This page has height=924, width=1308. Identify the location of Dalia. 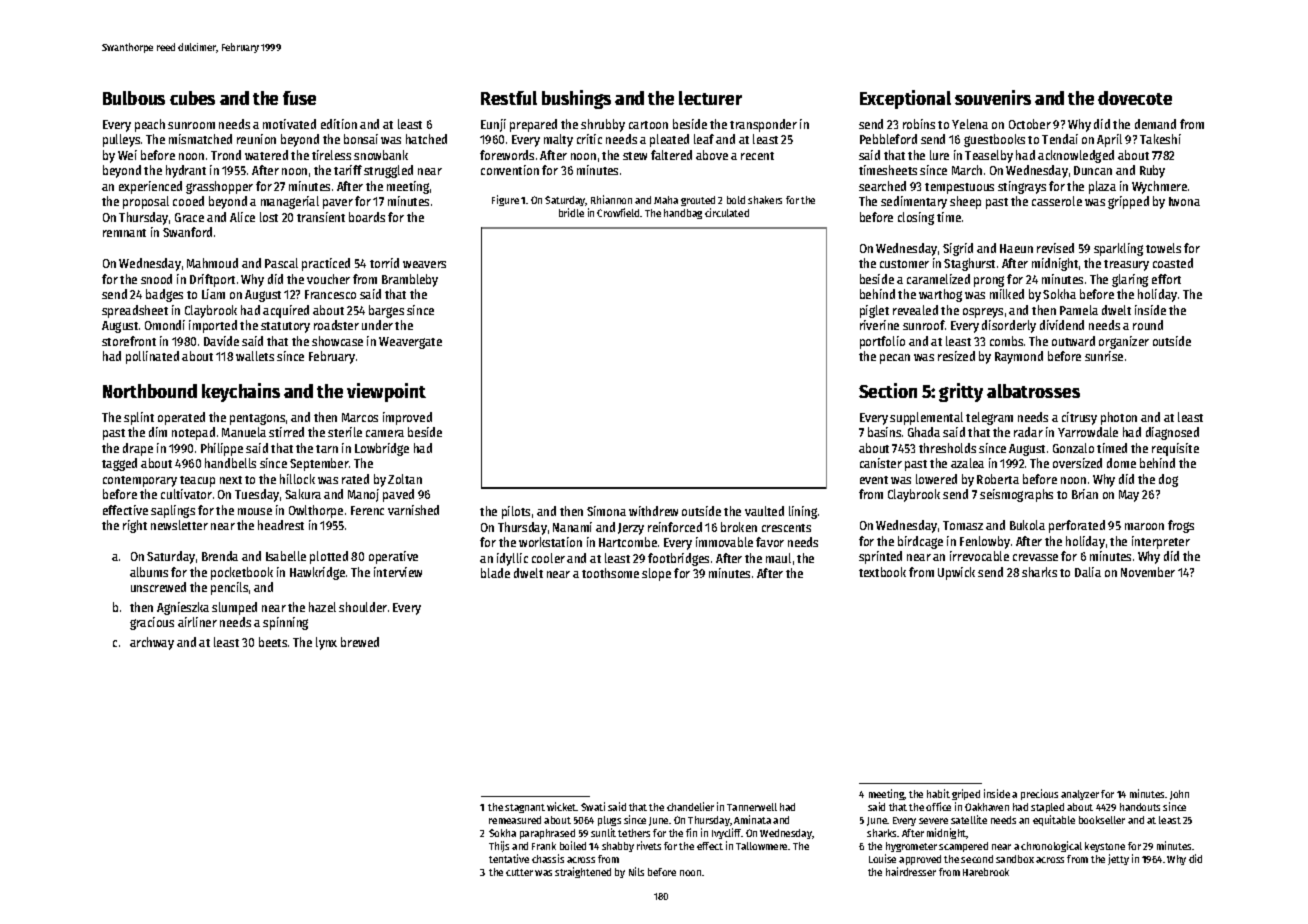
(1088, 572).
